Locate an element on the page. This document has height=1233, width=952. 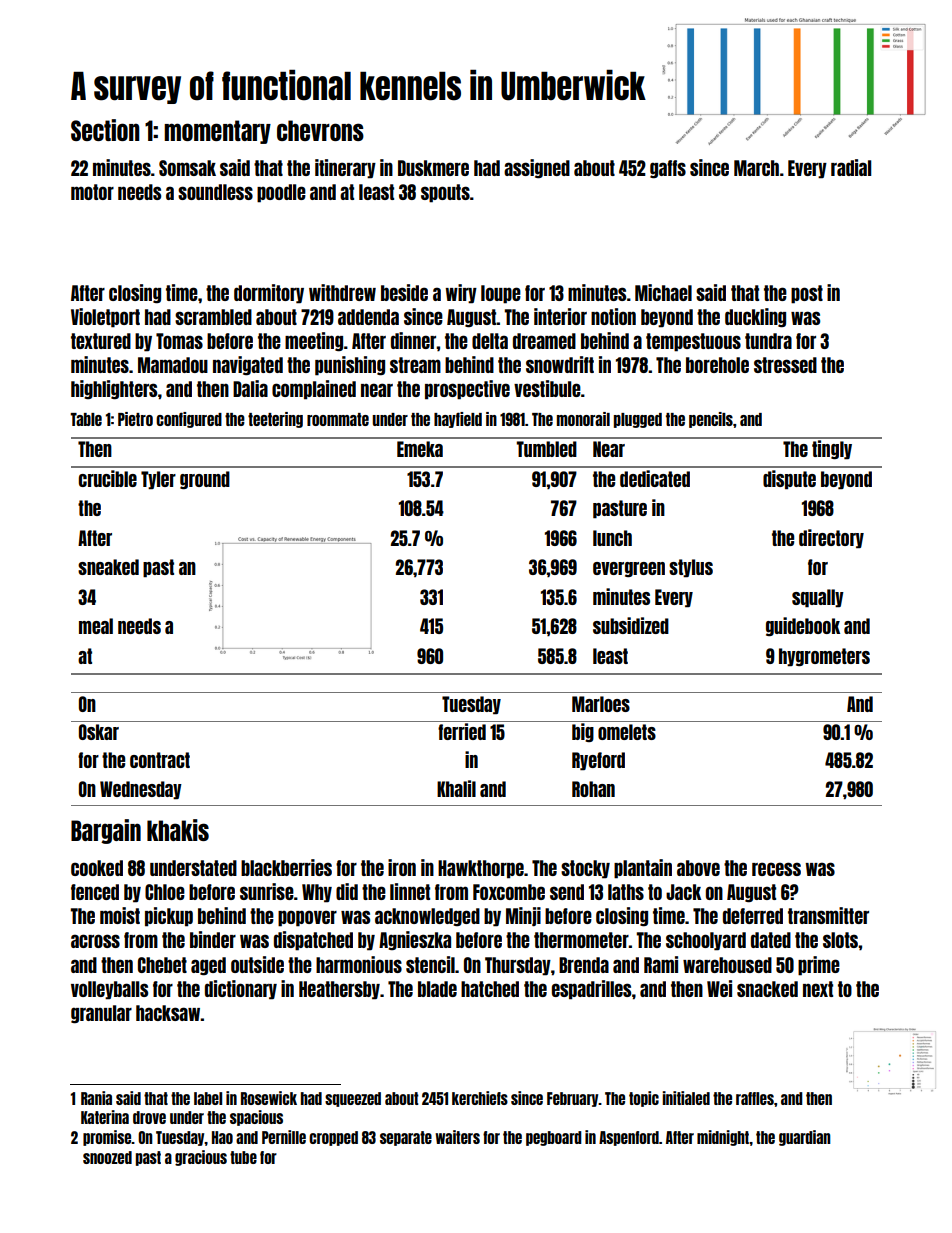
hacksaw is located at coordinates (168, 1013).
